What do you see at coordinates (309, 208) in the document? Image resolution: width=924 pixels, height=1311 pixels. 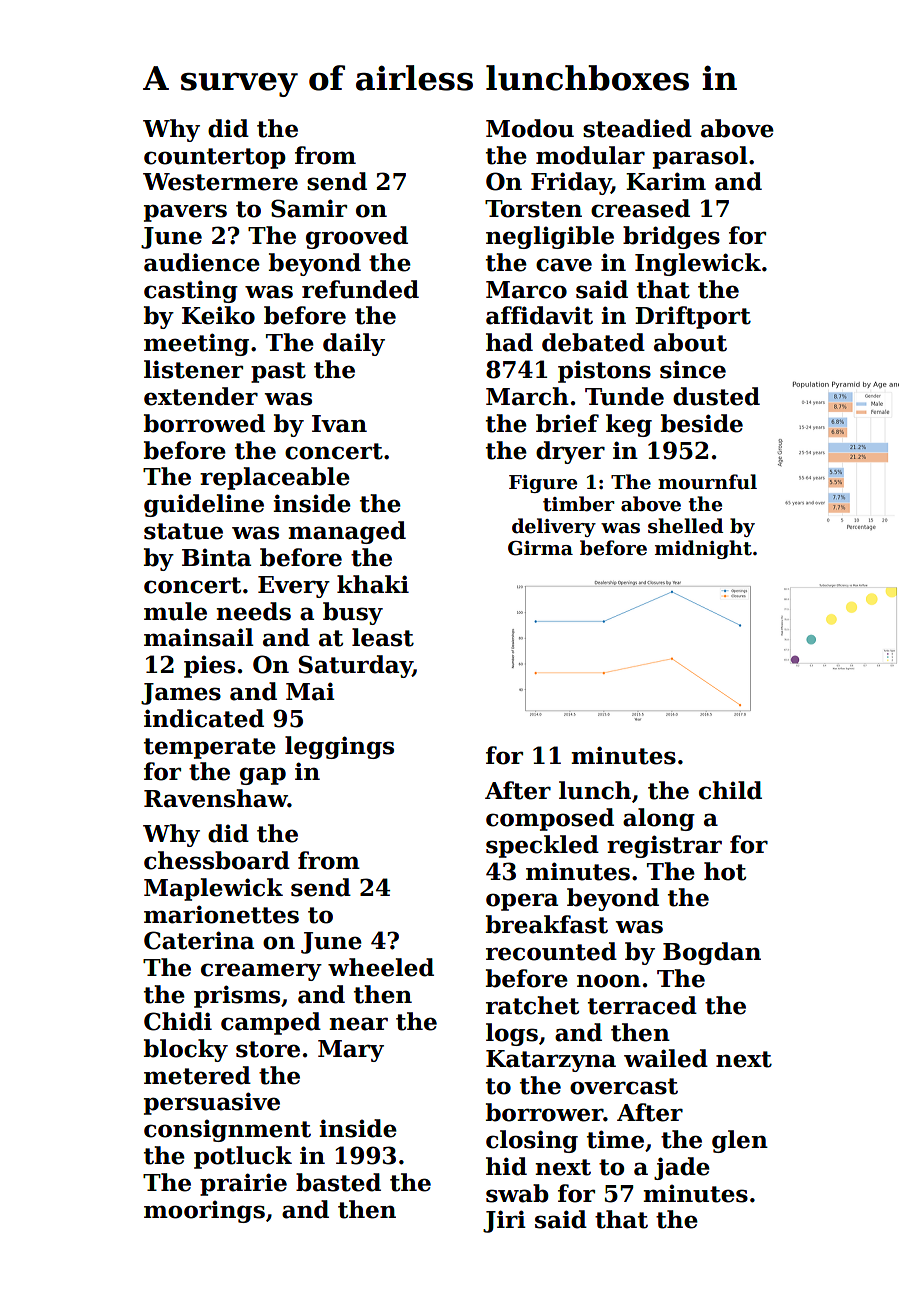 I see `Samir` at bounding box center [309, 208].
